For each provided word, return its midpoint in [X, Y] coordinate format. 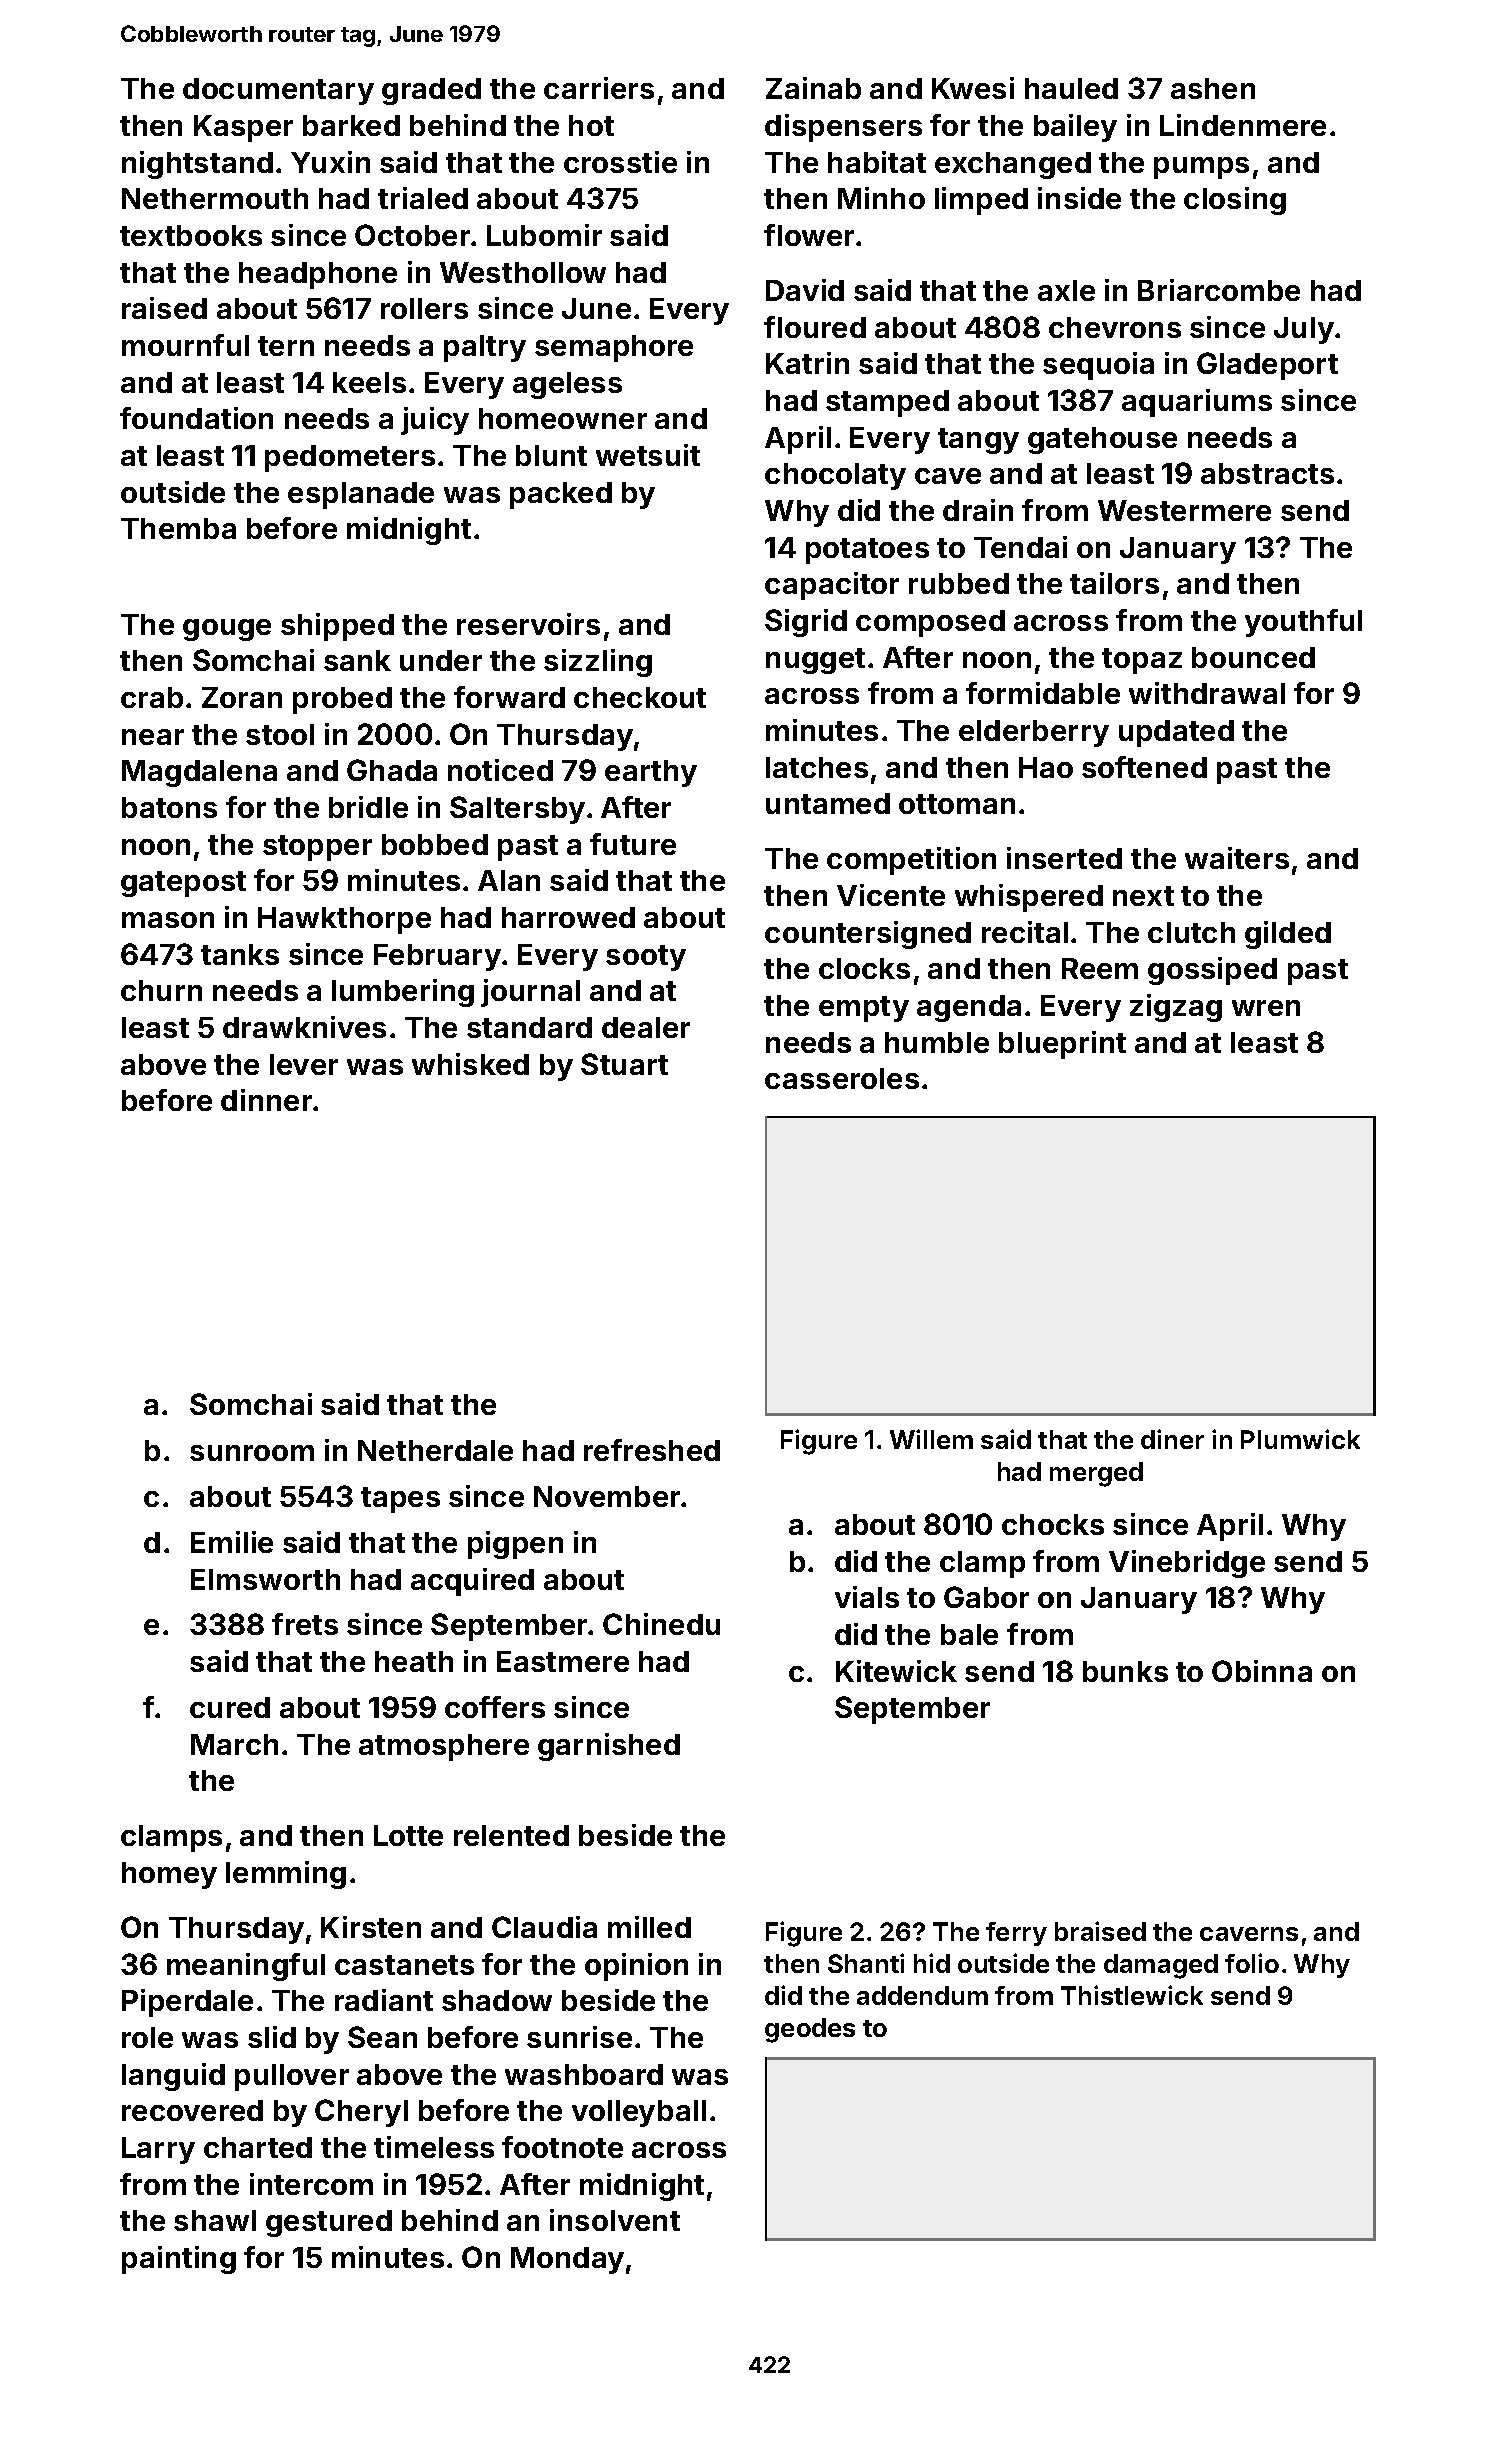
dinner [266, 1100]
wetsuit [648, 455]
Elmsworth [265, 1579]
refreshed [652, 1450]
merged [1096, 1474]
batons [169, 807]
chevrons [1115, 327]
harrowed [568, 917]
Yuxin [330, 162]
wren [1266, 1008]
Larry [158, 2150]
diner [1172, 1439]
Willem [931, 1439]
